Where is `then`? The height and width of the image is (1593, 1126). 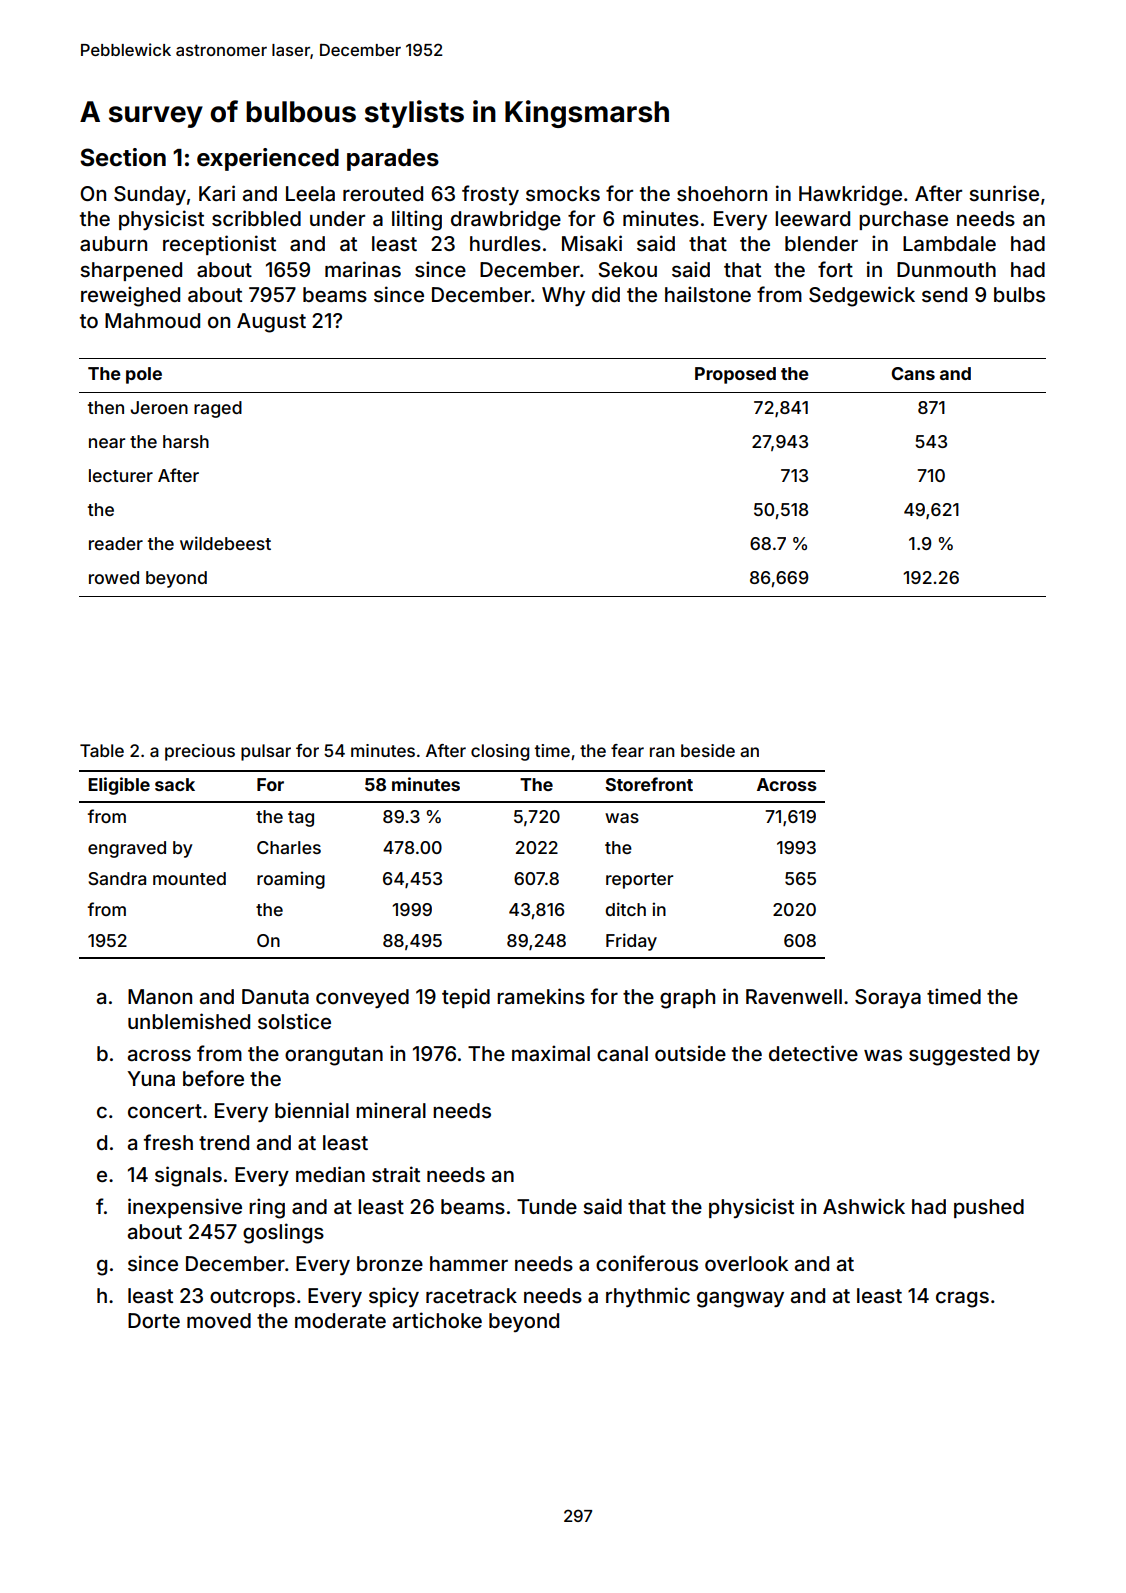 then is located at coordinates (106, 407).
